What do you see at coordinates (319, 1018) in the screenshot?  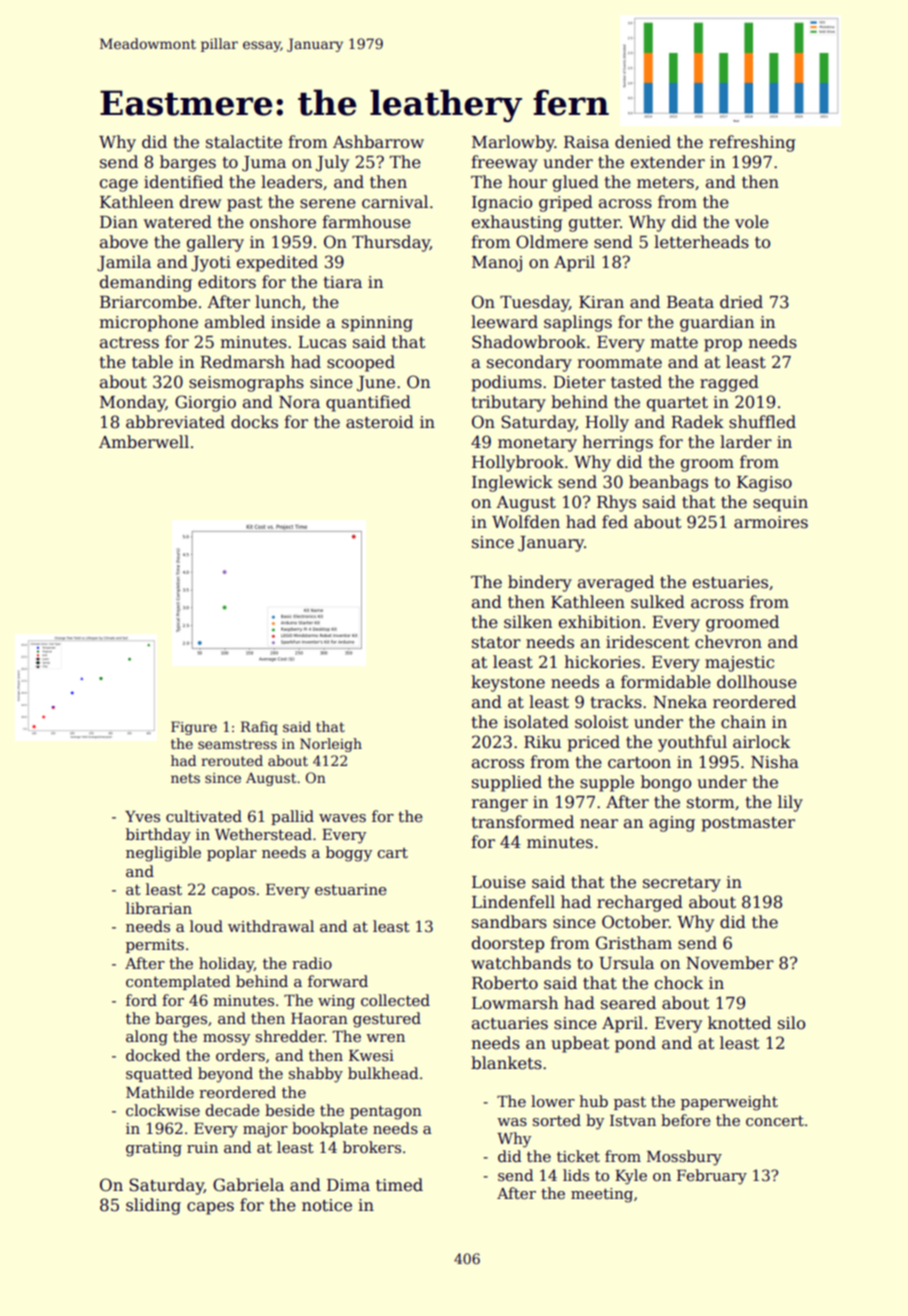 I see `Haoran` at bounding box center [319, 1018].
